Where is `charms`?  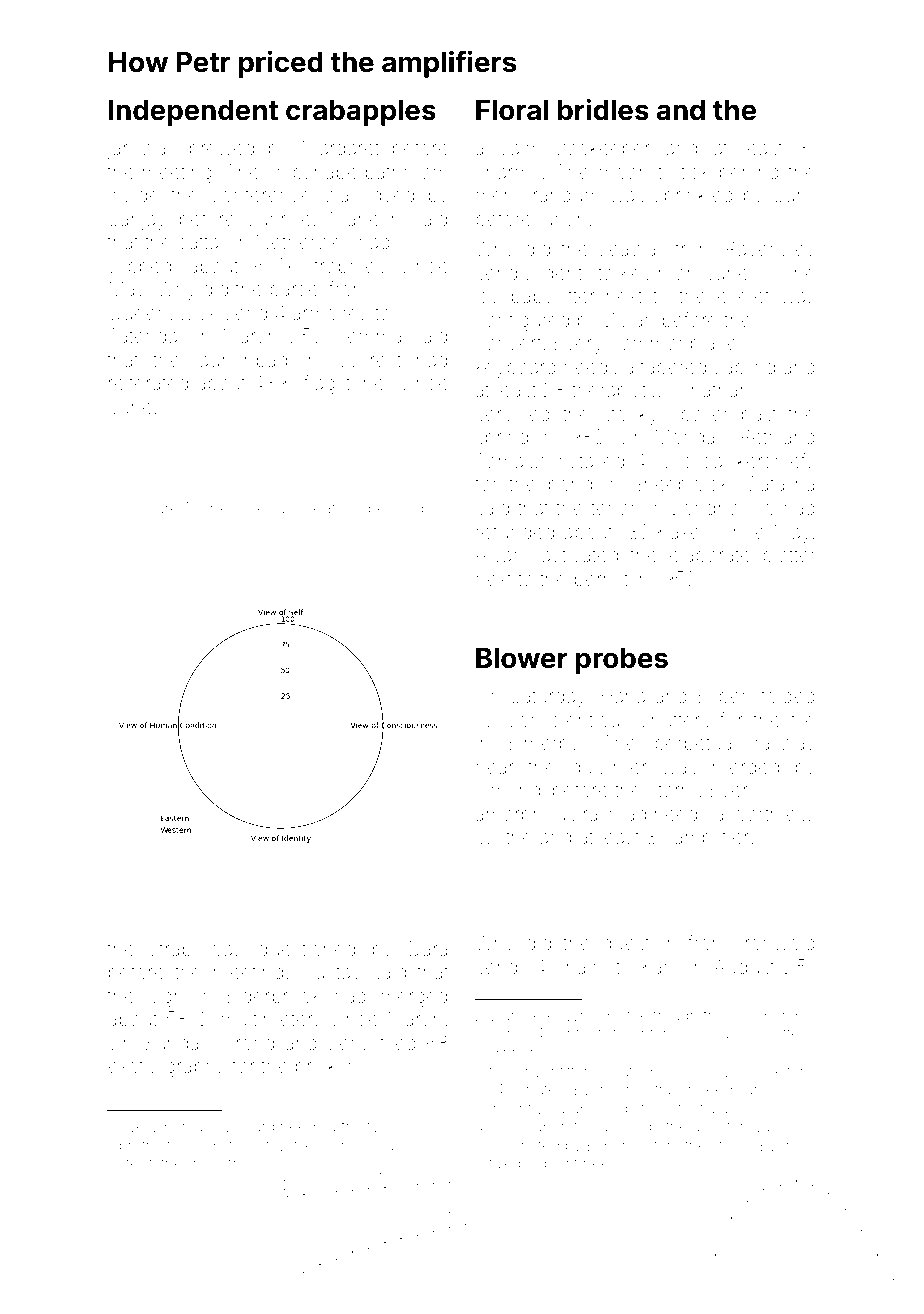
charms is located at coordinates (508, 172).
